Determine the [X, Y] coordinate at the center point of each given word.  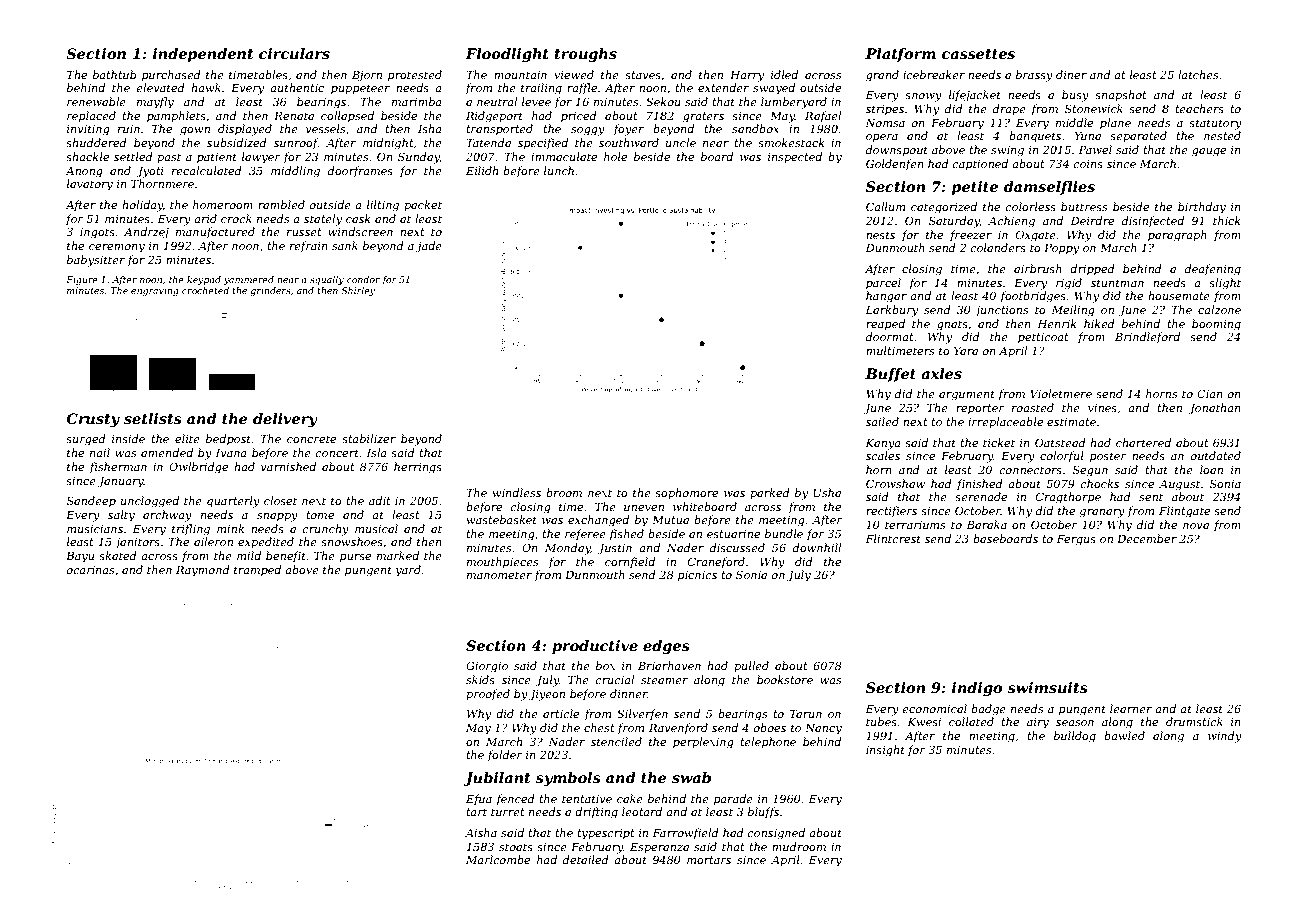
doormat [890, 336]
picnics [697, 576]
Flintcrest [893, 538]
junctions [1001, 311]
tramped [257, 571]
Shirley [358, 291]
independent [203, 55]
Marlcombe [498, 859]
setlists [153, 418]
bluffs [763, 813]
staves [643, 75]
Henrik [1057, 323]
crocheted [205, 290]
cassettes [978, 54]
